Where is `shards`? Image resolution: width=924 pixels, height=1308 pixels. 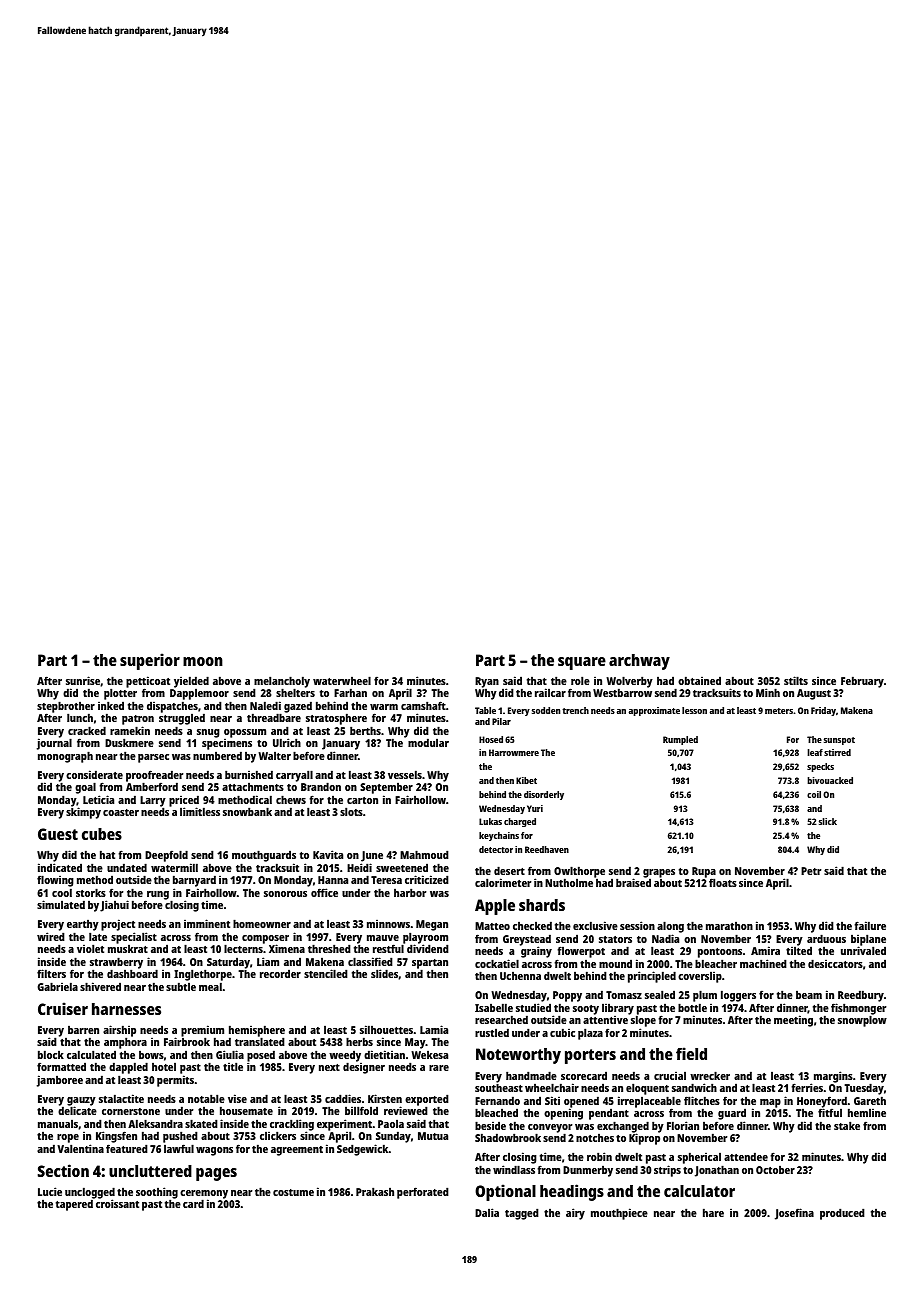 shards is located at coordinates (542, 905).
